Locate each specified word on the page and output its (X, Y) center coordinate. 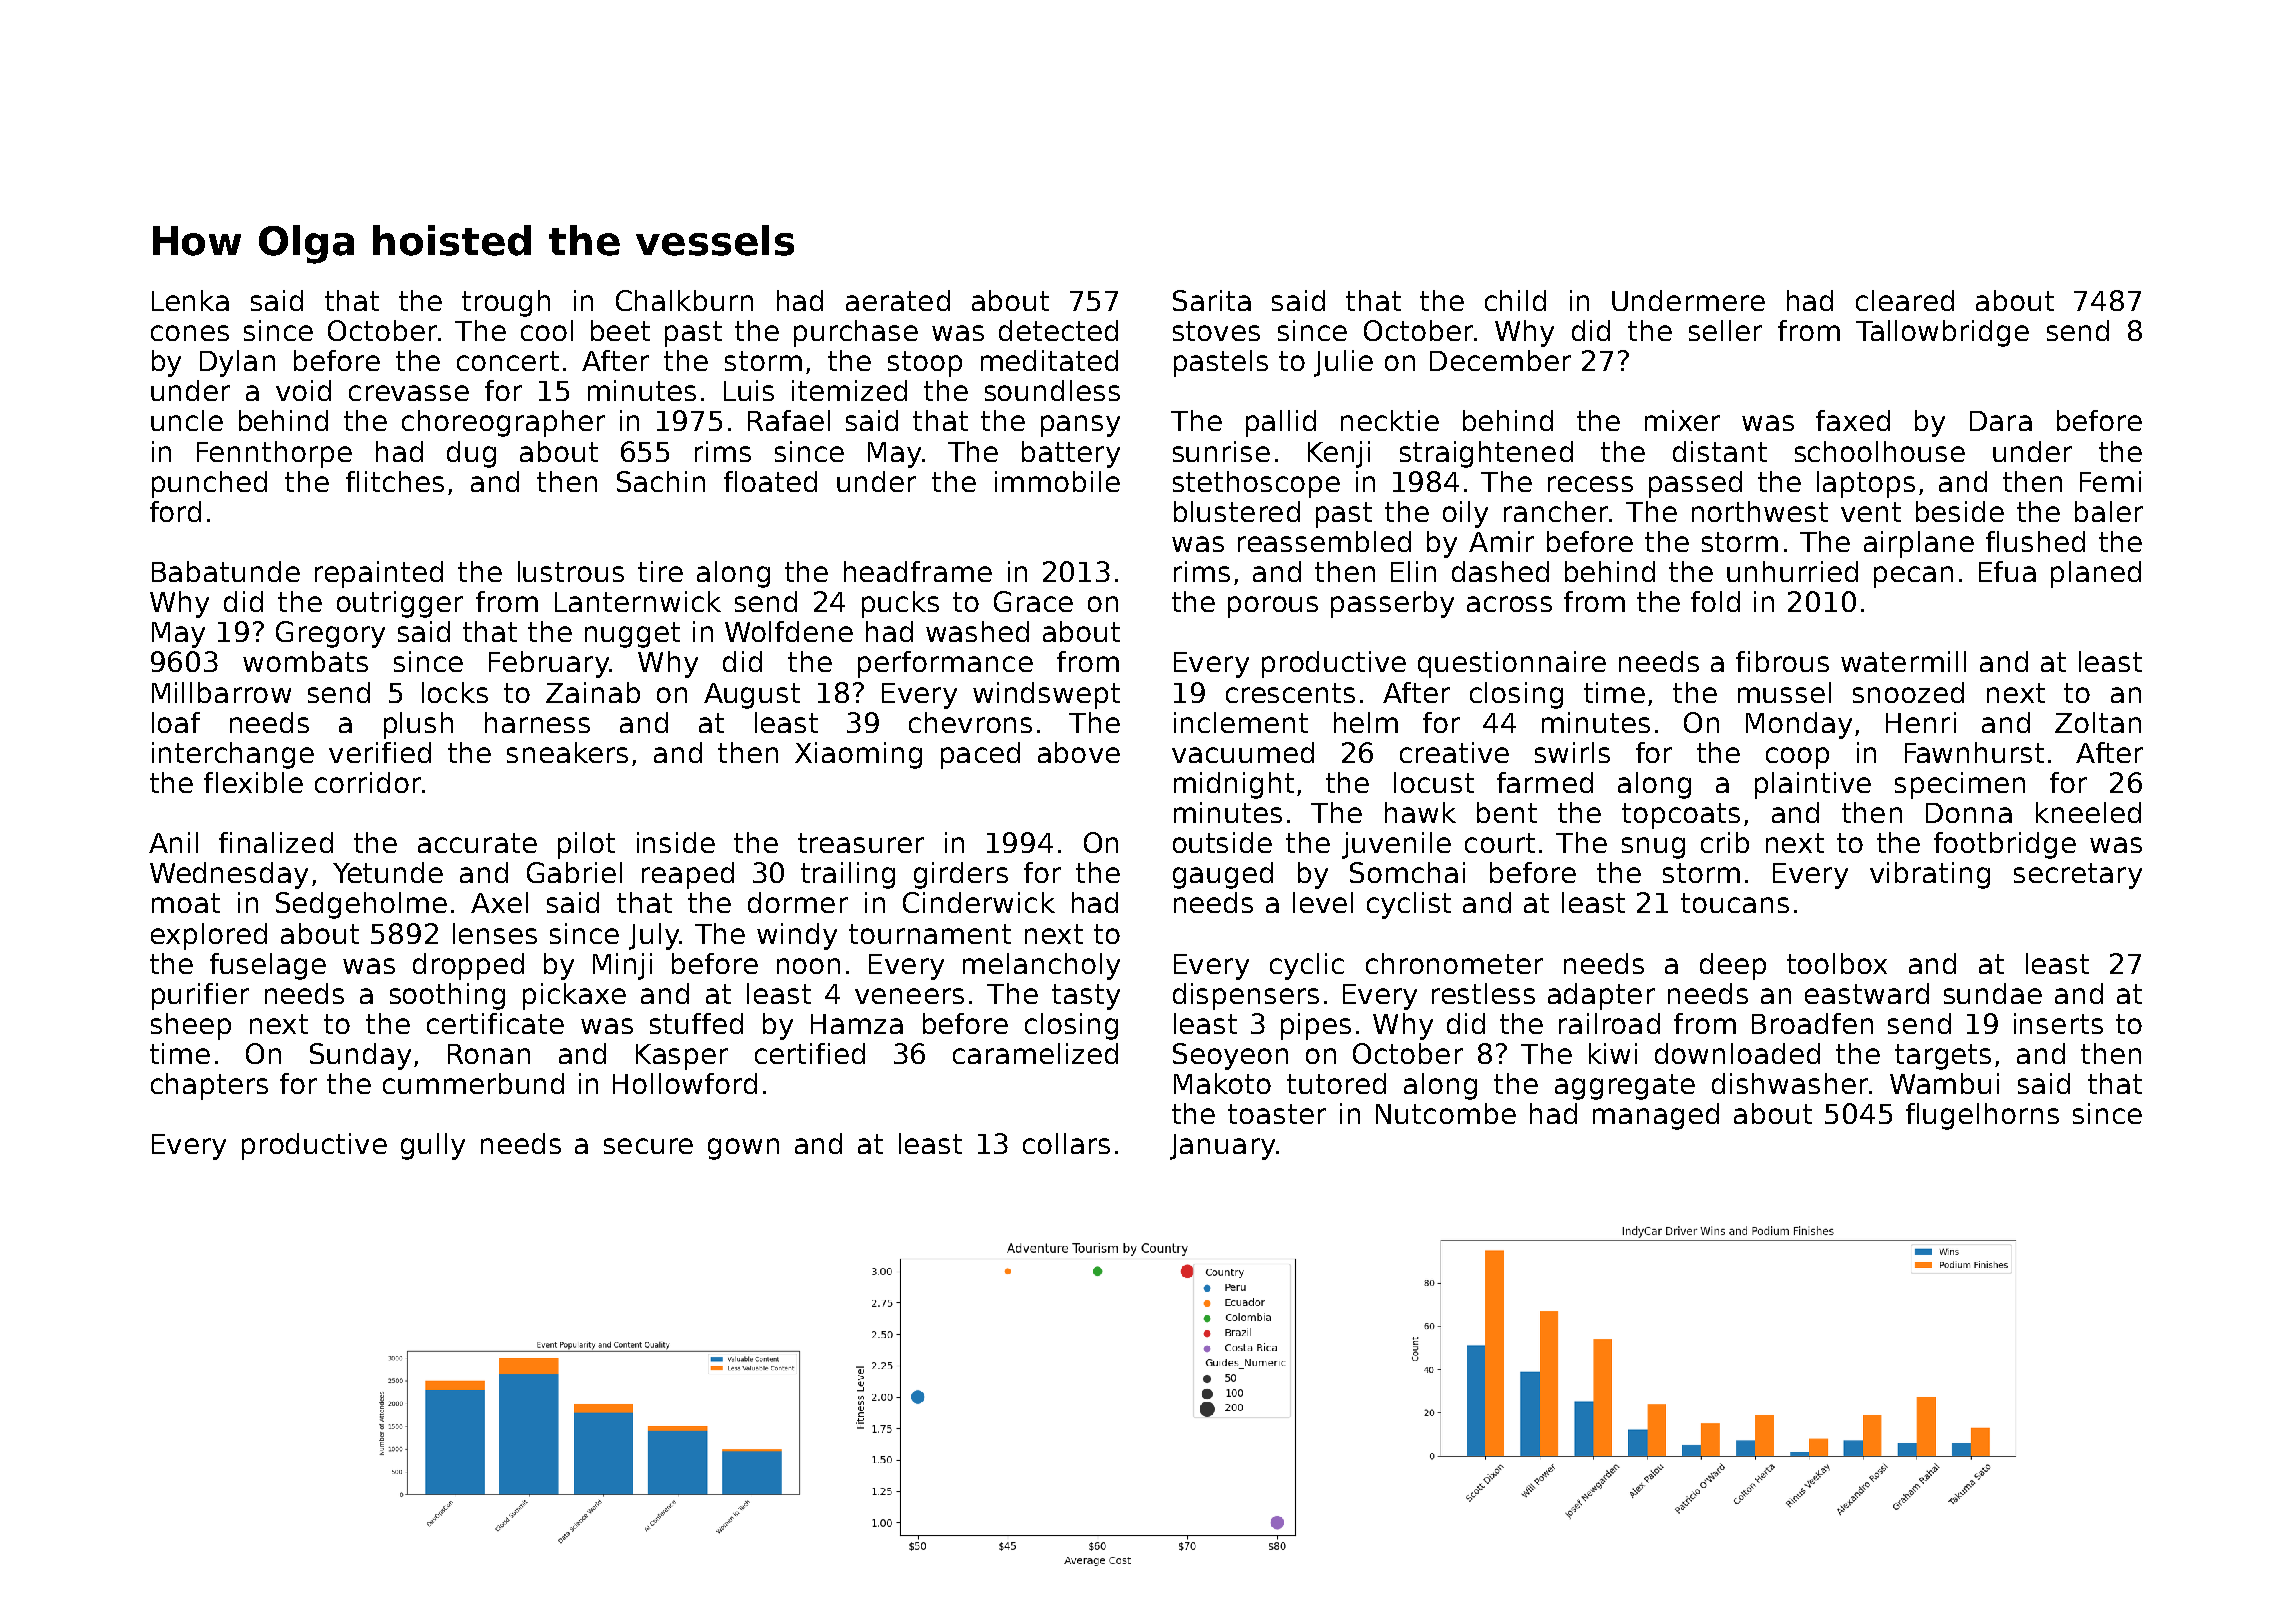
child (1515, 300)
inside (676, 842)
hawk (1420, 812)
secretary (2078, 876)
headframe (918, 571)
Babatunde (226, 571)
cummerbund (473, 1083)
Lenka (190, 300)
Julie (1343, 363)
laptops (1866, 484)
